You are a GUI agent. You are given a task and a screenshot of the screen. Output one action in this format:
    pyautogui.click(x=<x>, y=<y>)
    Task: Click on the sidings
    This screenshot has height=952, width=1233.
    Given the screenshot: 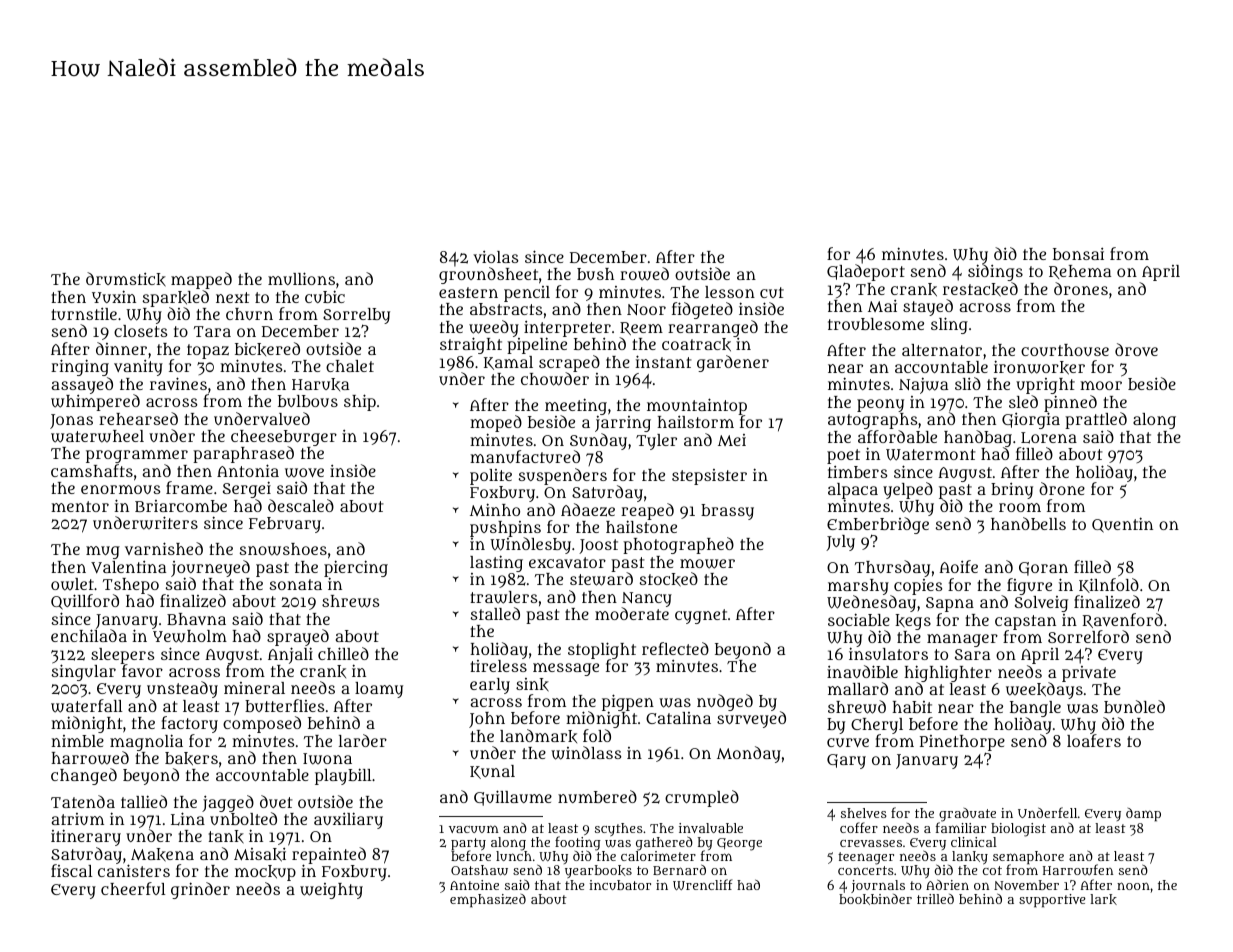 What is the action you would take?
    pyautogui.click(x=995, y=273)
